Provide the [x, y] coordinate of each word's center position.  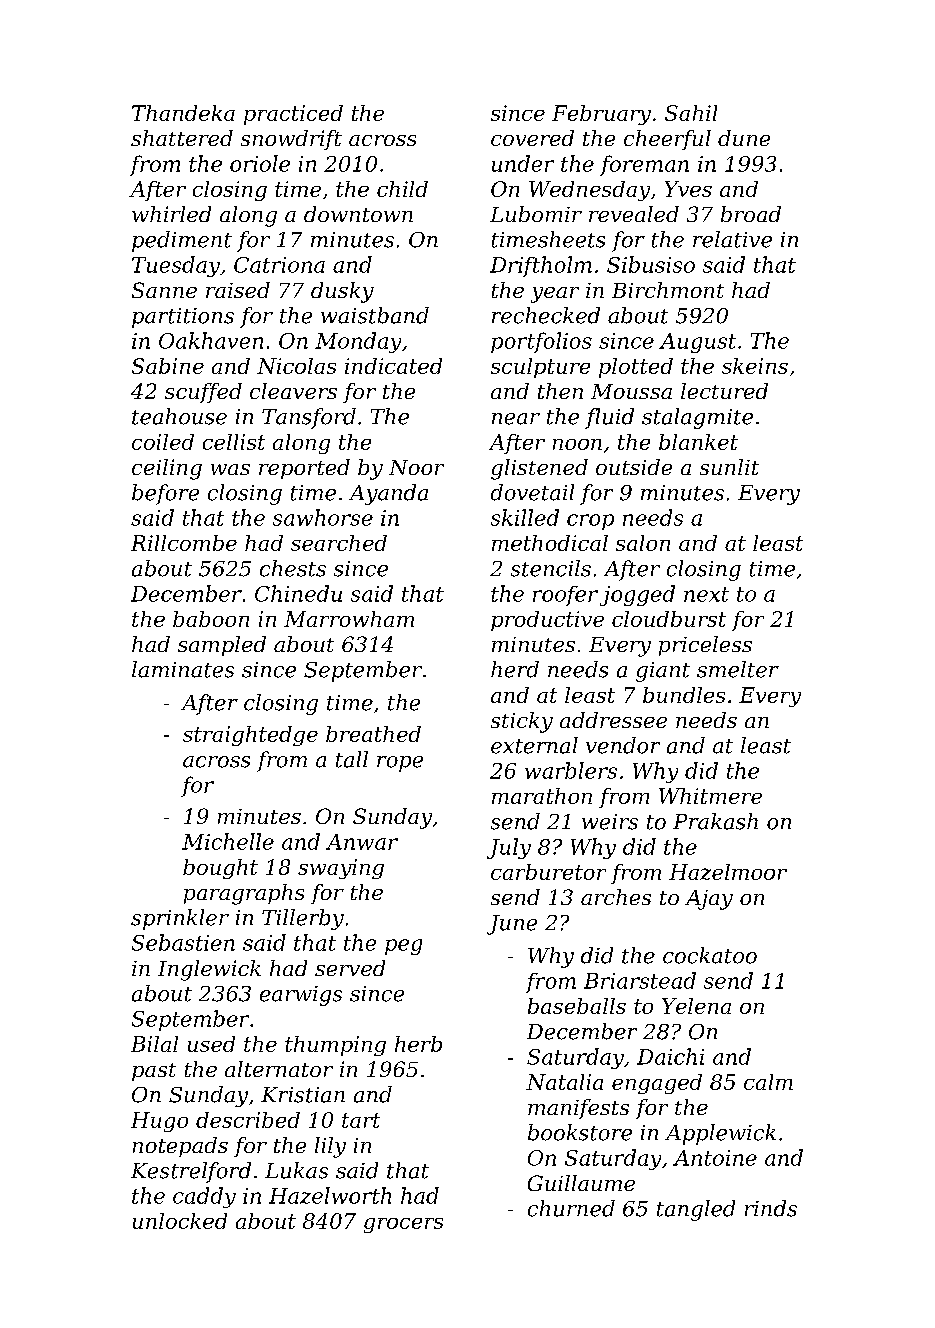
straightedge [250, 736]
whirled [171, 214]
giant [663, 672]
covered [532, 138]
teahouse [179, 416]
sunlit [729, 467]
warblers [571, 770]
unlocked [180, 1221]
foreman [644, 165]
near [516, 419]
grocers [403, 1225]
